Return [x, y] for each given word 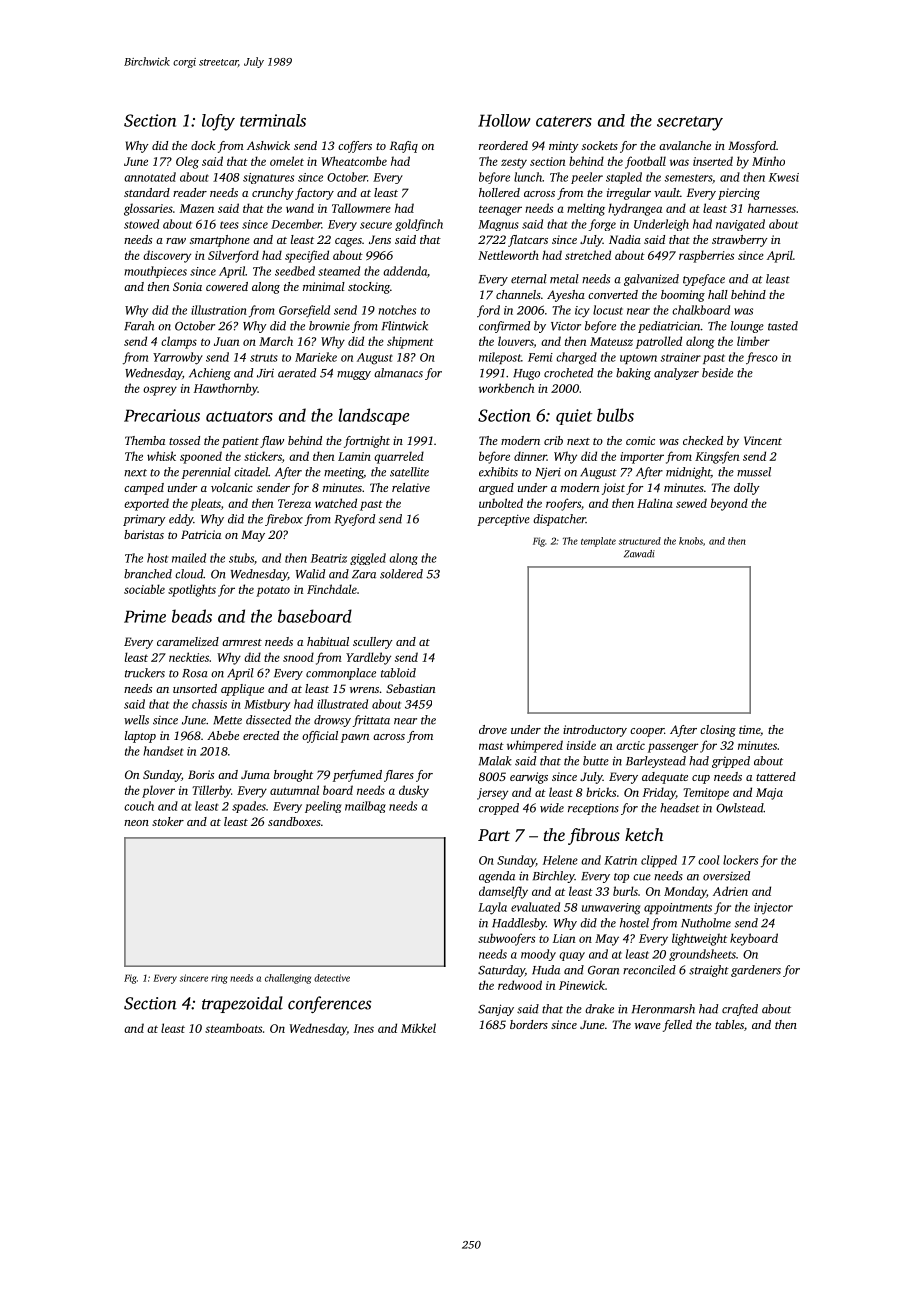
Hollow [504, 120]
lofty [218, 122]
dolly [747, 489]
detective [332, 978]
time [749, 729]
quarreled [399, 457]
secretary [690, 123]
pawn [355, 738]
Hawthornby [226, 389]
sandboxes [294, 821]
